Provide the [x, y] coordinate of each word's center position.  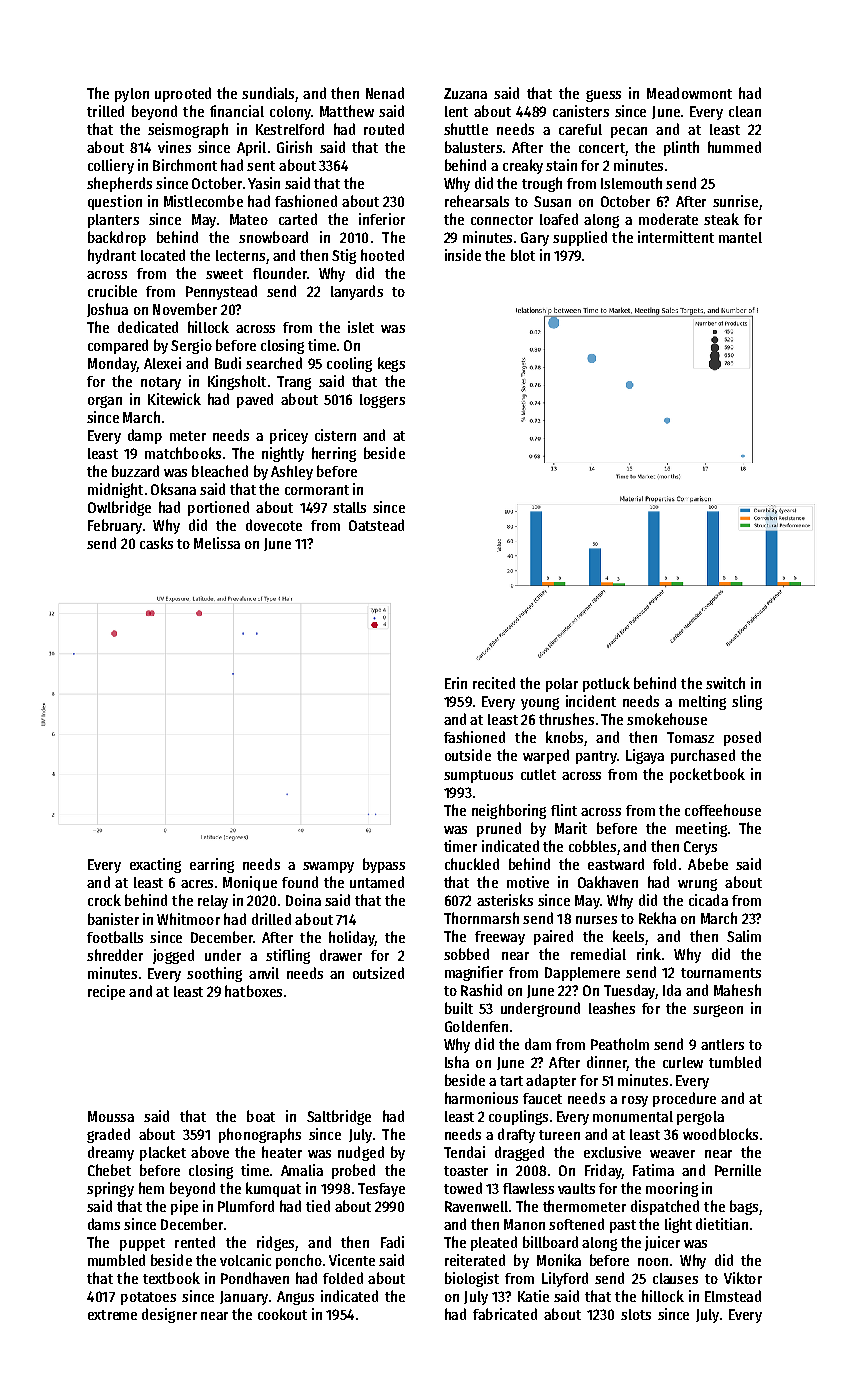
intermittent [676, 237]
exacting [155, 865]
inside [463, 255]
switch [725, 683]
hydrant [112, 256]
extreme [112, 1315]
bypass [384, 865]
